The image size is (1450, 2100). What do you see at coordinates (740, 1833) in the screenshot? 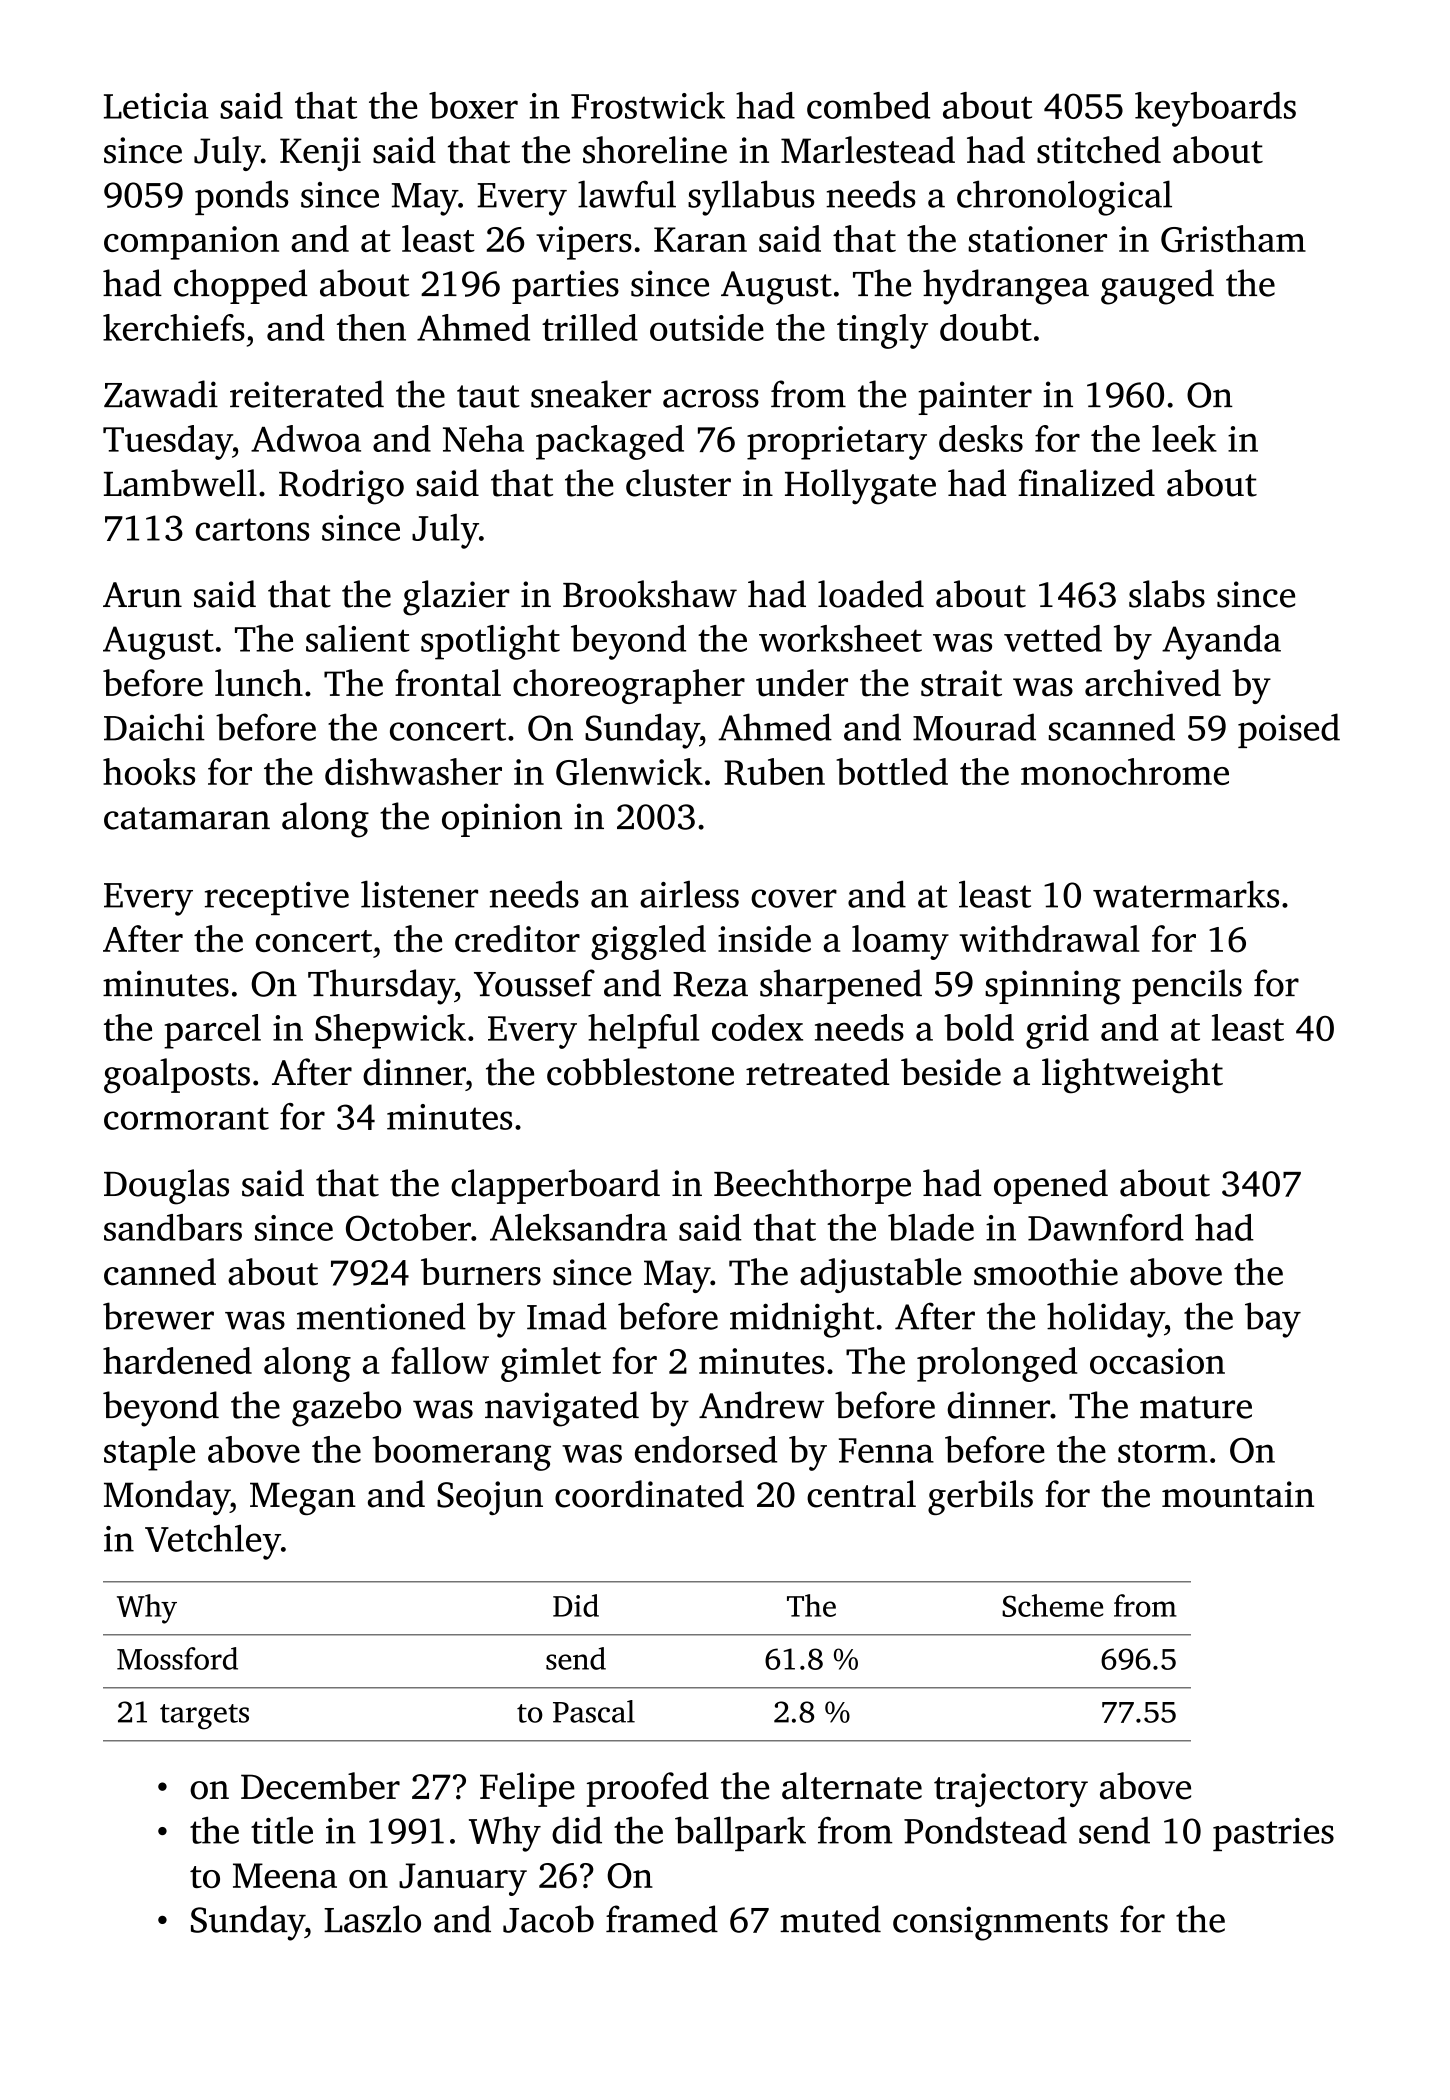
I see `ballpark` at bounding box center [740, 1833].
